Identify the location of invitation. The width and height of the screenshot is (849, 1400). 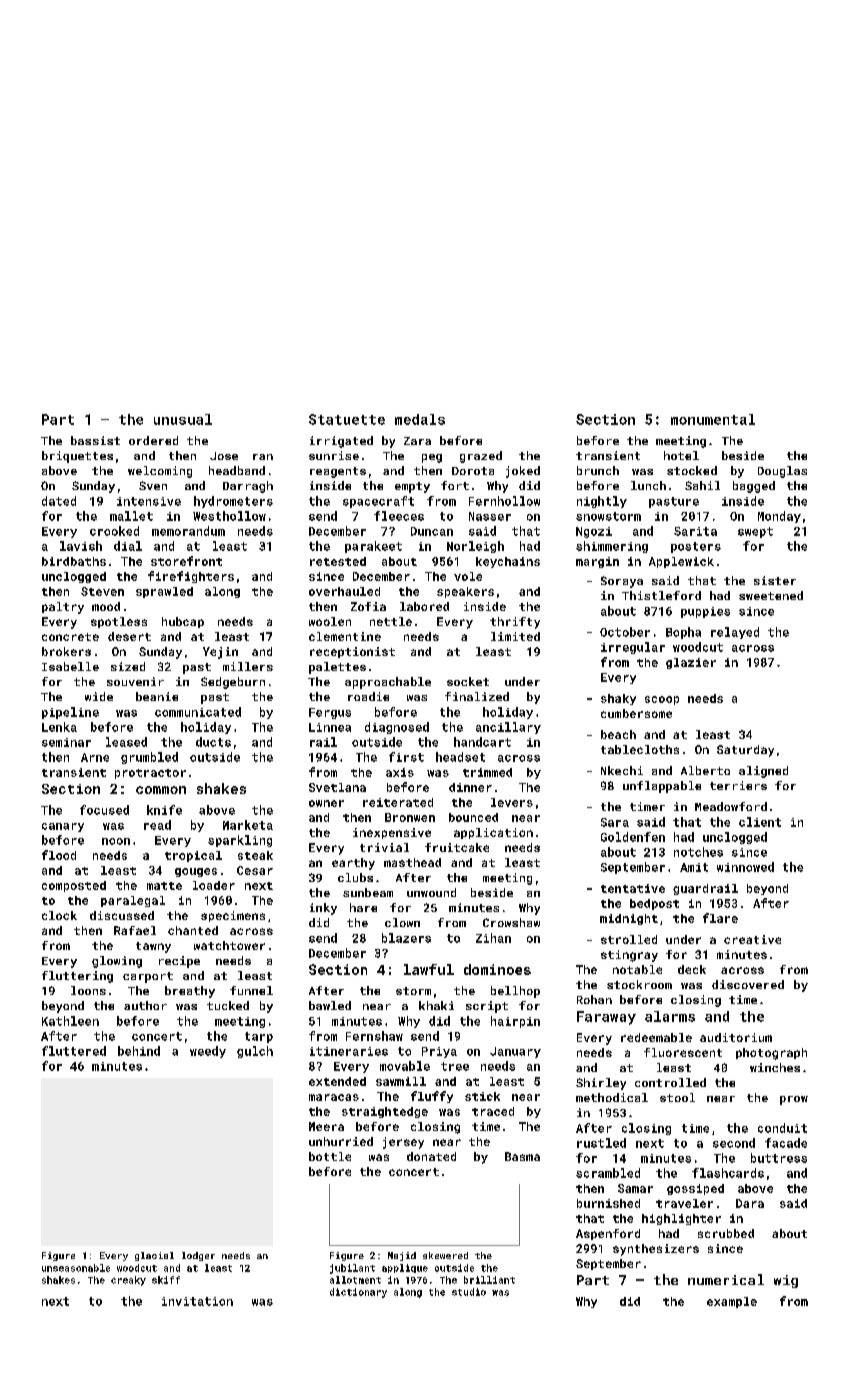
(197, 1301).
